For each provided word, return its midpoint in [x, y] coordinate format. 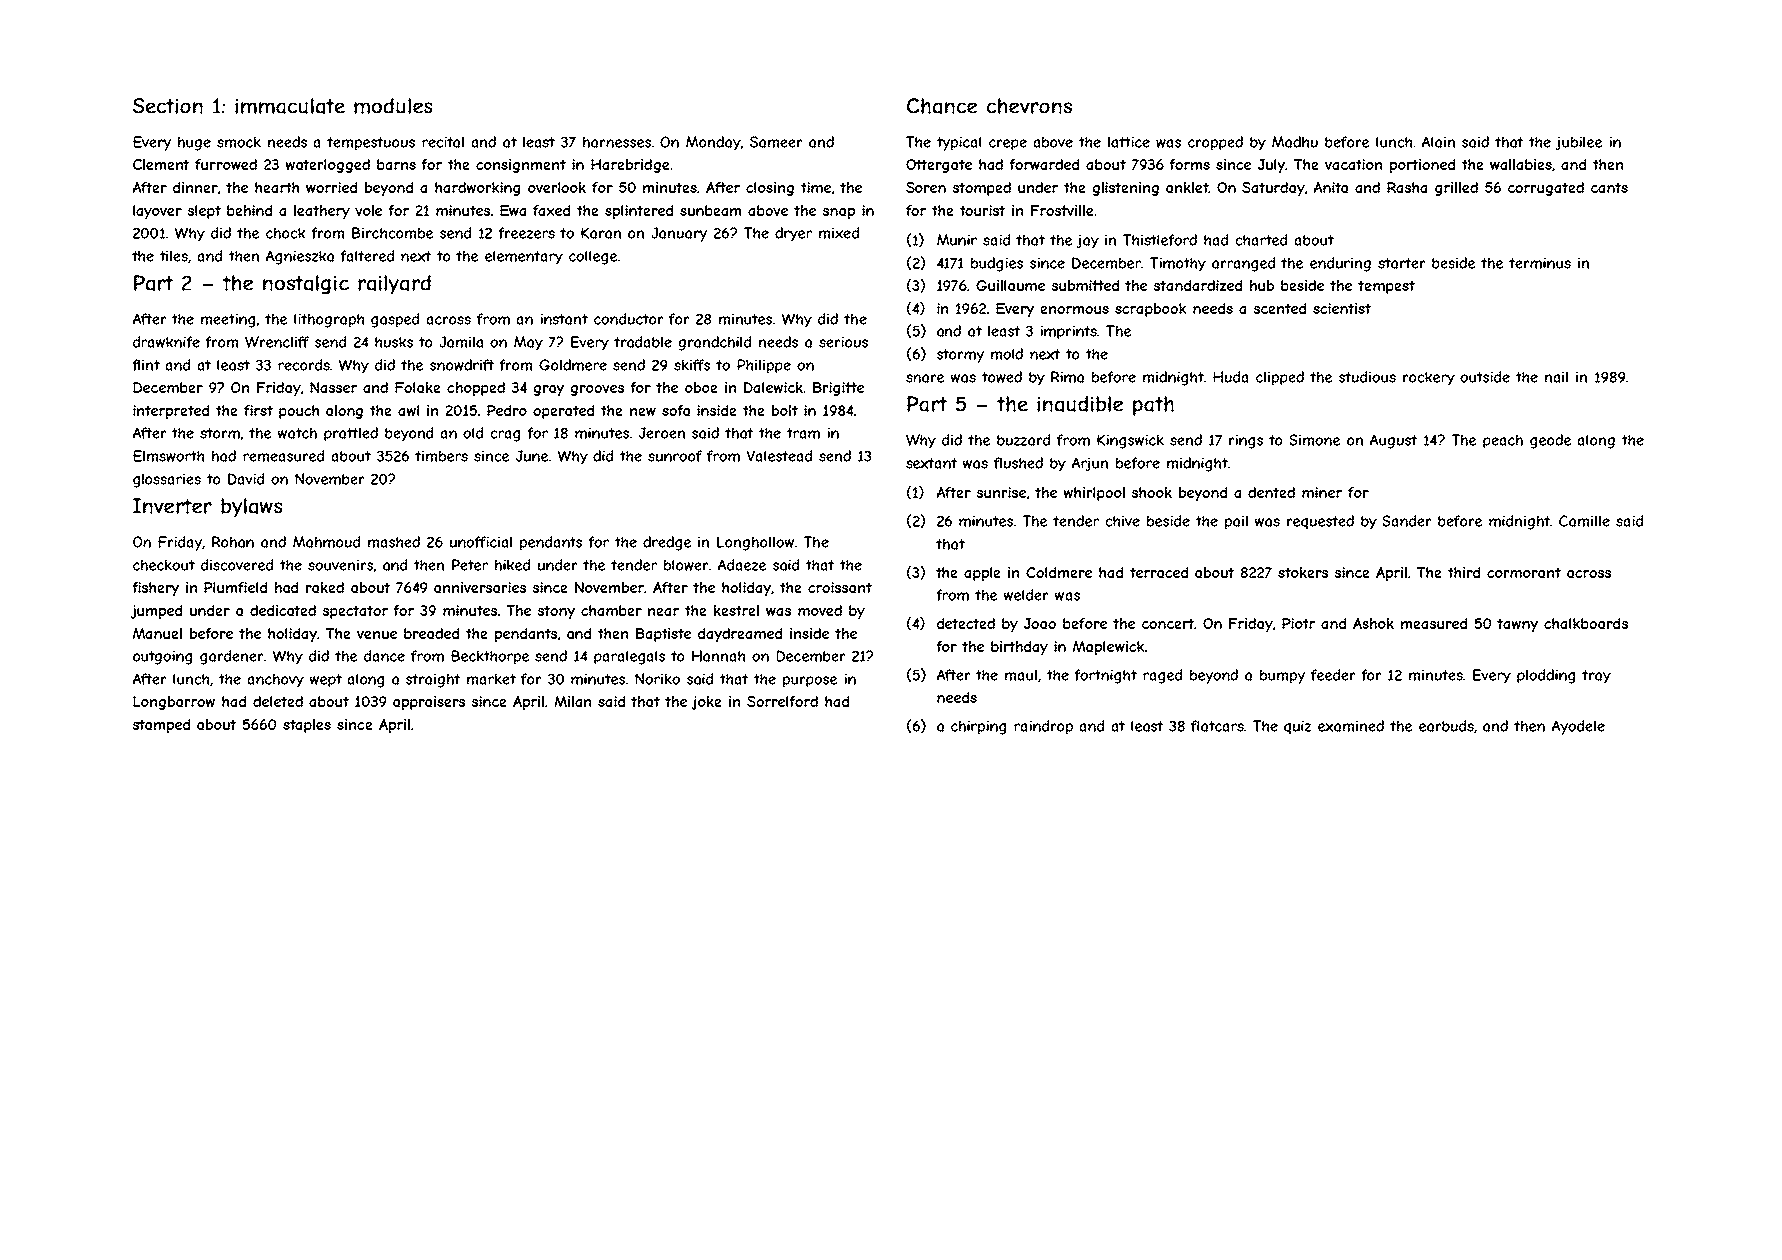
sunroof [675, 456]
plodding [1546, 676]
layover [157, 212]
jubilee [1578, 143]
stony [556, 612]
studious [1367, 377]
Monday [713, 143]
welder [1026, 595]
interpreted [171, 412]
